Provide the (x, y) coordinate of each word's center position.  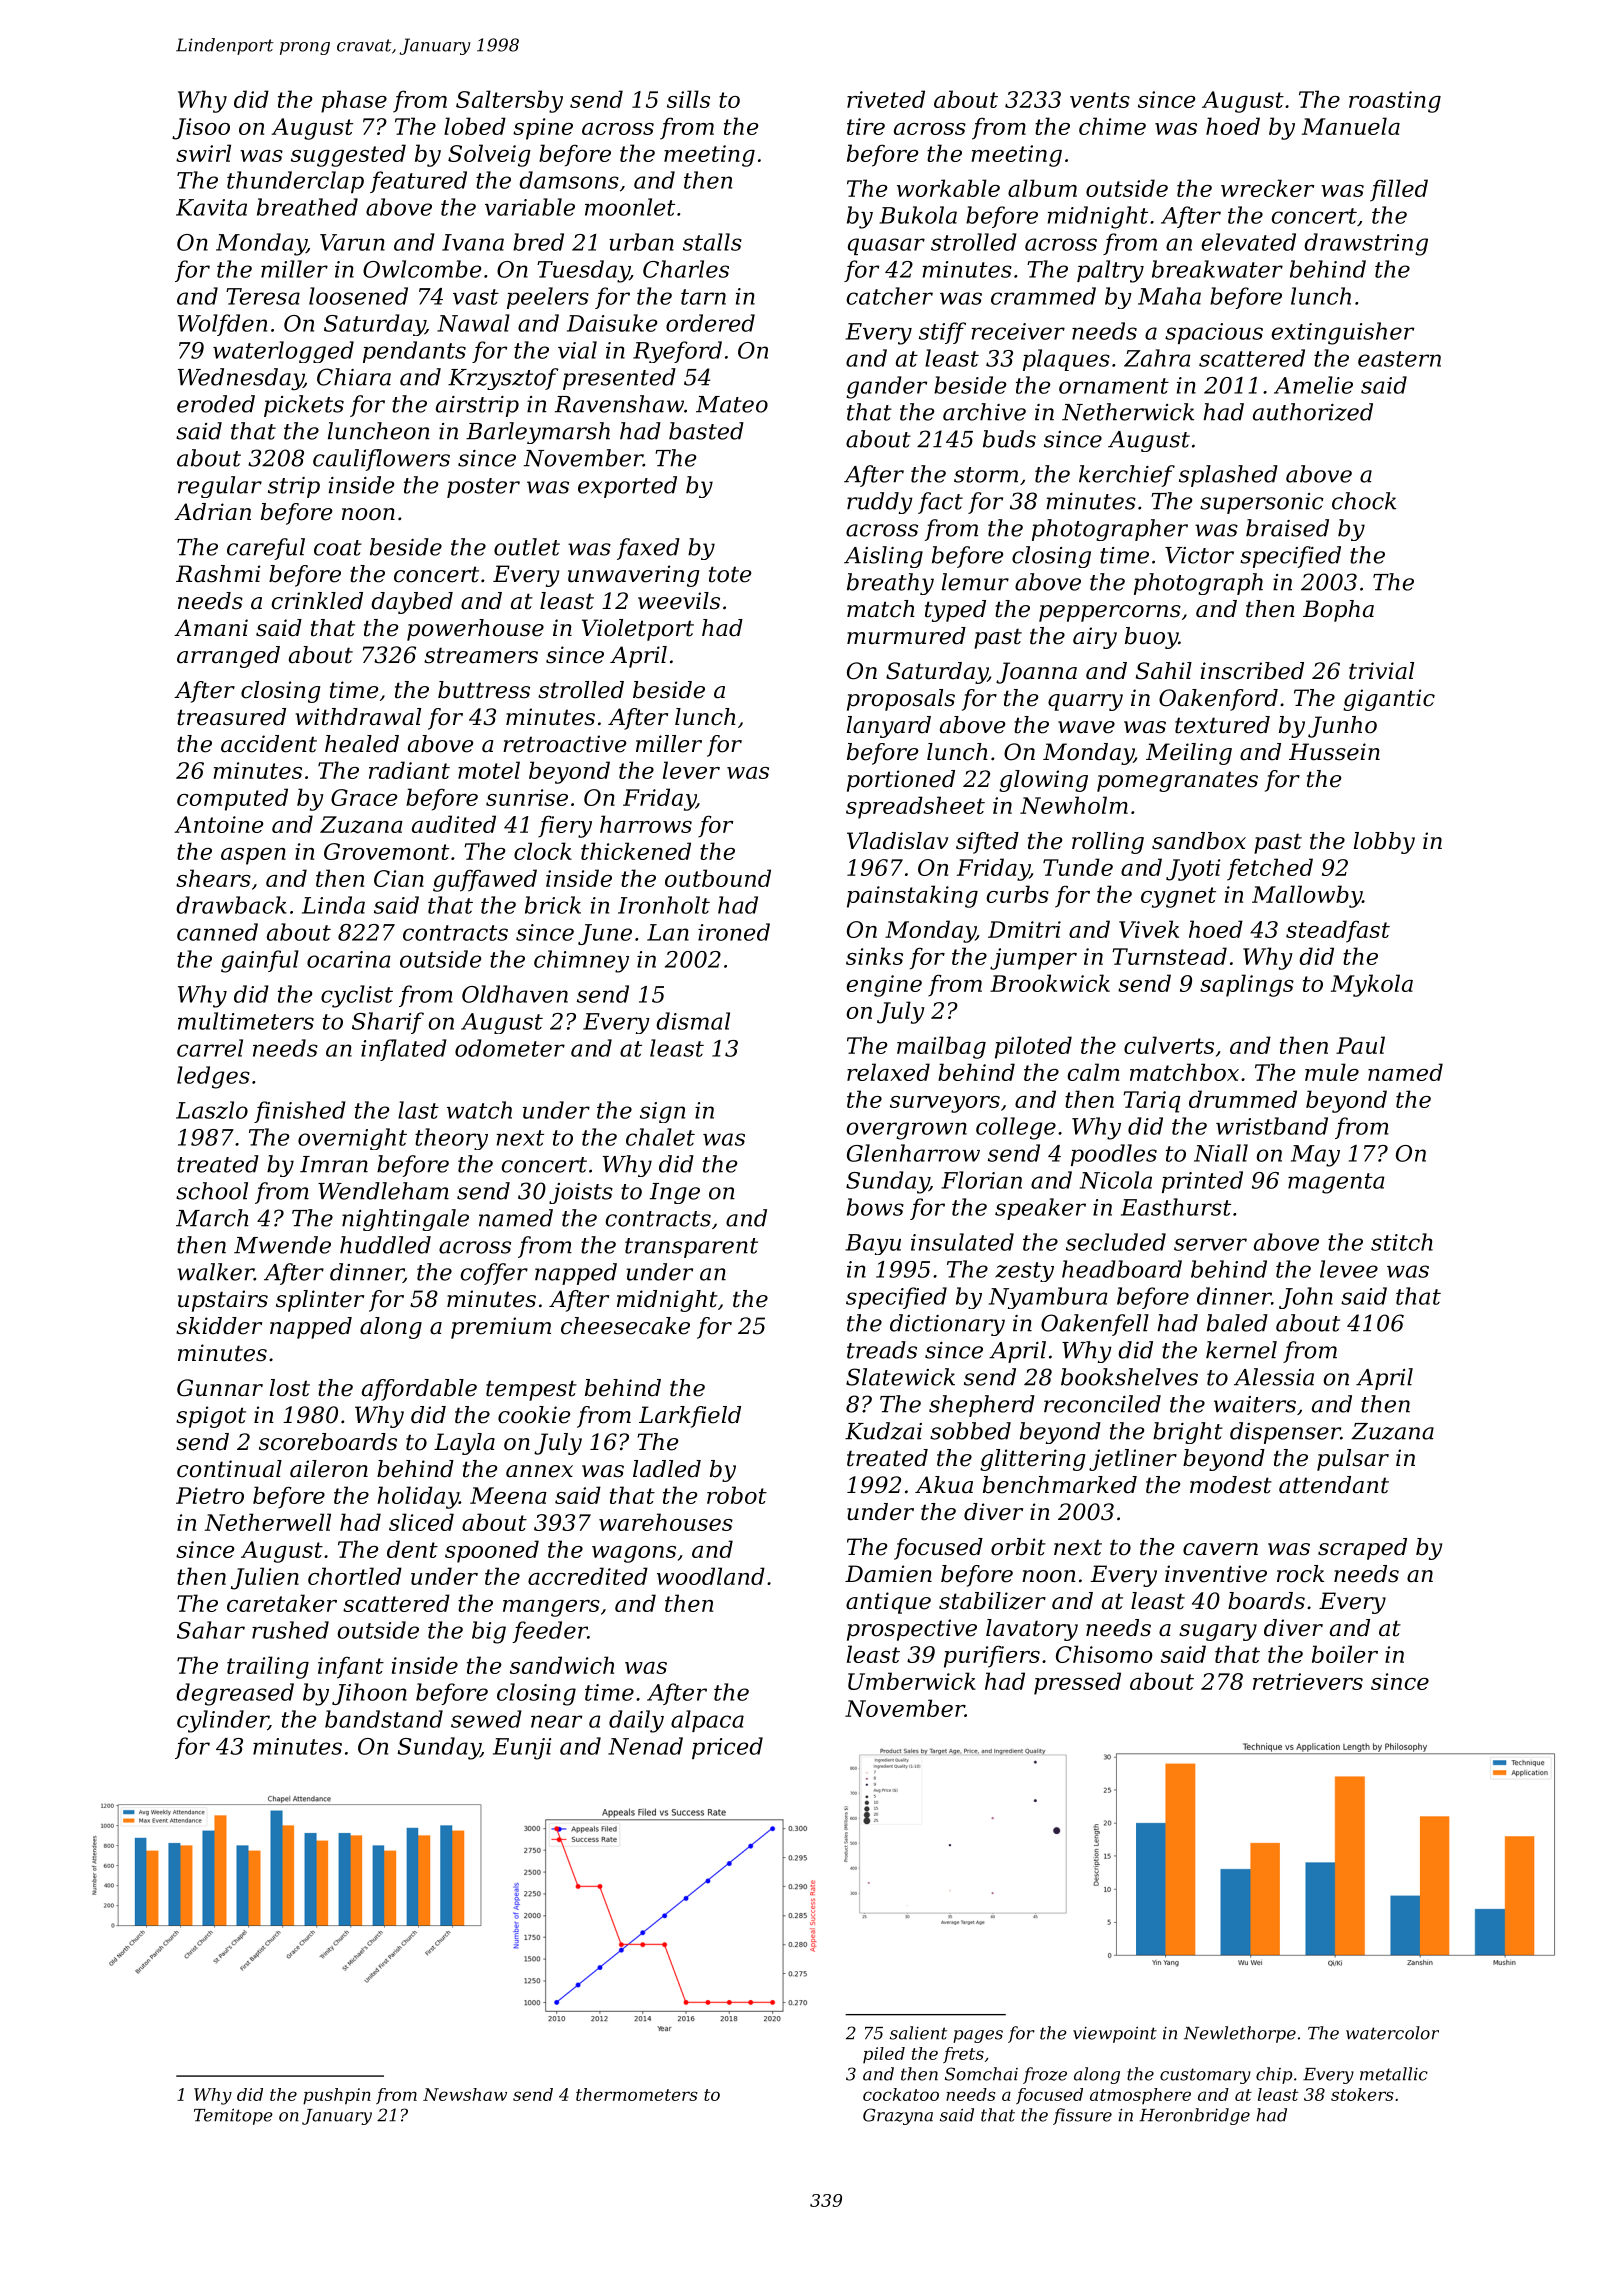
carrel (210, 1048)
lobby (1384, 843)
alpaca (707, 1721)
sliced (421, 1522)
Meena (508, 1495)
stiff (942, 333)
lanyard (889, 727)
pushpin (337, 2096)
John (1306, 1298)
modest (1231, 1485)
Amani (211, 628)
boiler (1345, 1654)
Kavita (211, 207)
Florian (981, 1180)
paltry (1110, 271)
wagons (634, 1554)
